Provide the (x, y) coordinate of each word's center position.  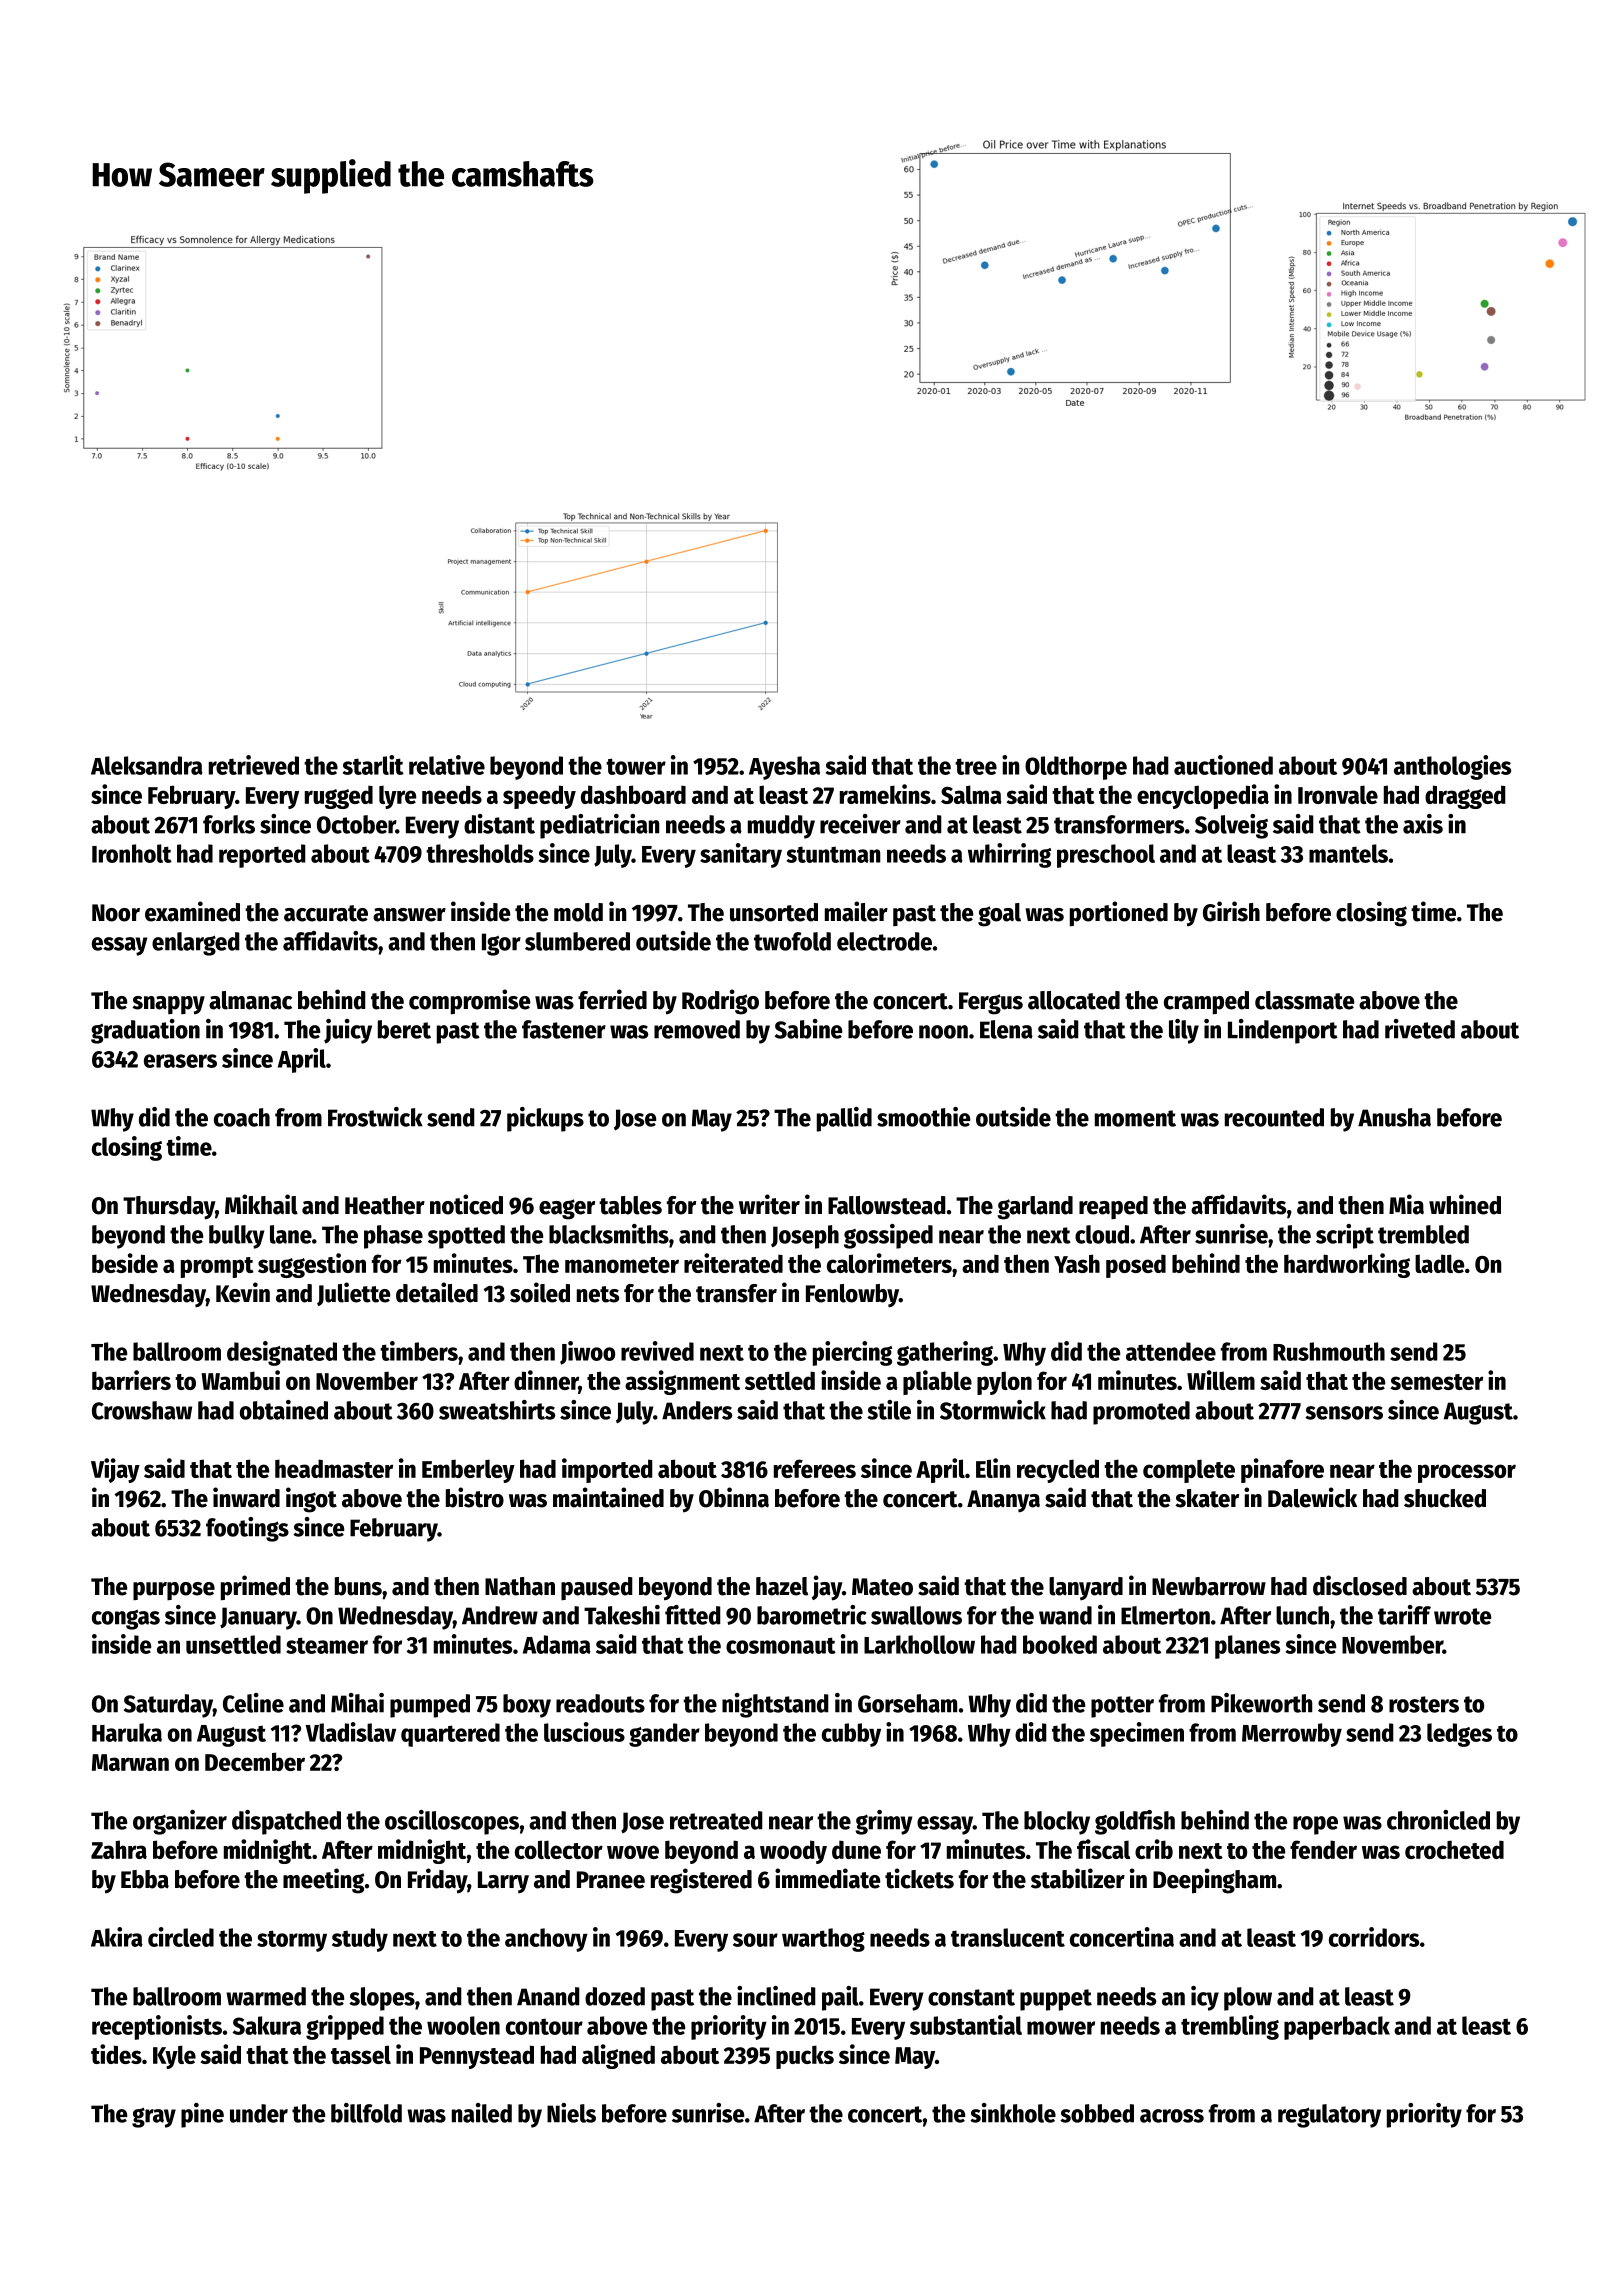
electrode (884, 941)
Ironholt (132, 853)
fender (1323, 1849)
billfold (366, 2113)
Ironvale (1338, 794)
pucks (805, 2057)
